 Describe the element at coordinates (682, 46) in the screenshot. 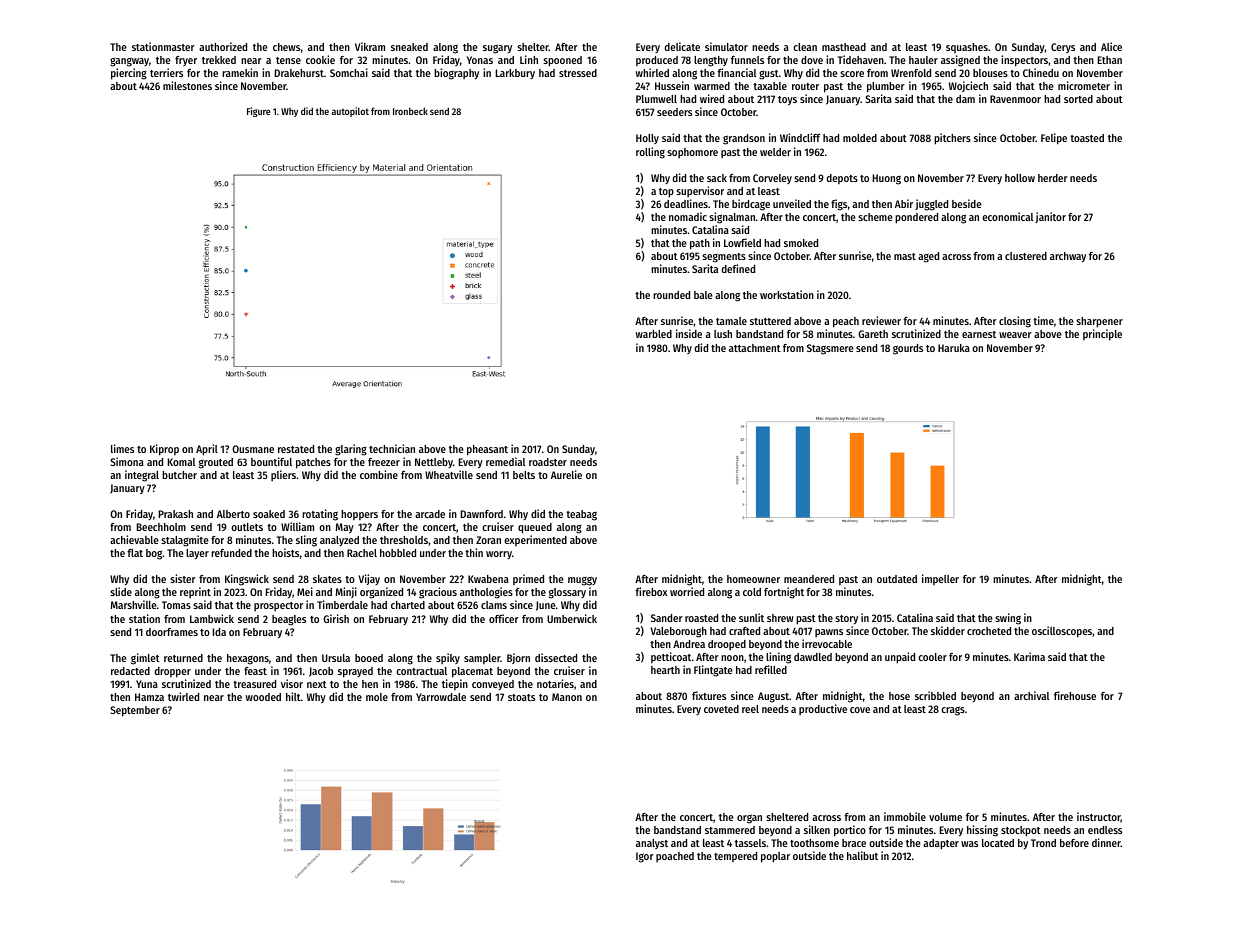

I see `delicate` at that location.
